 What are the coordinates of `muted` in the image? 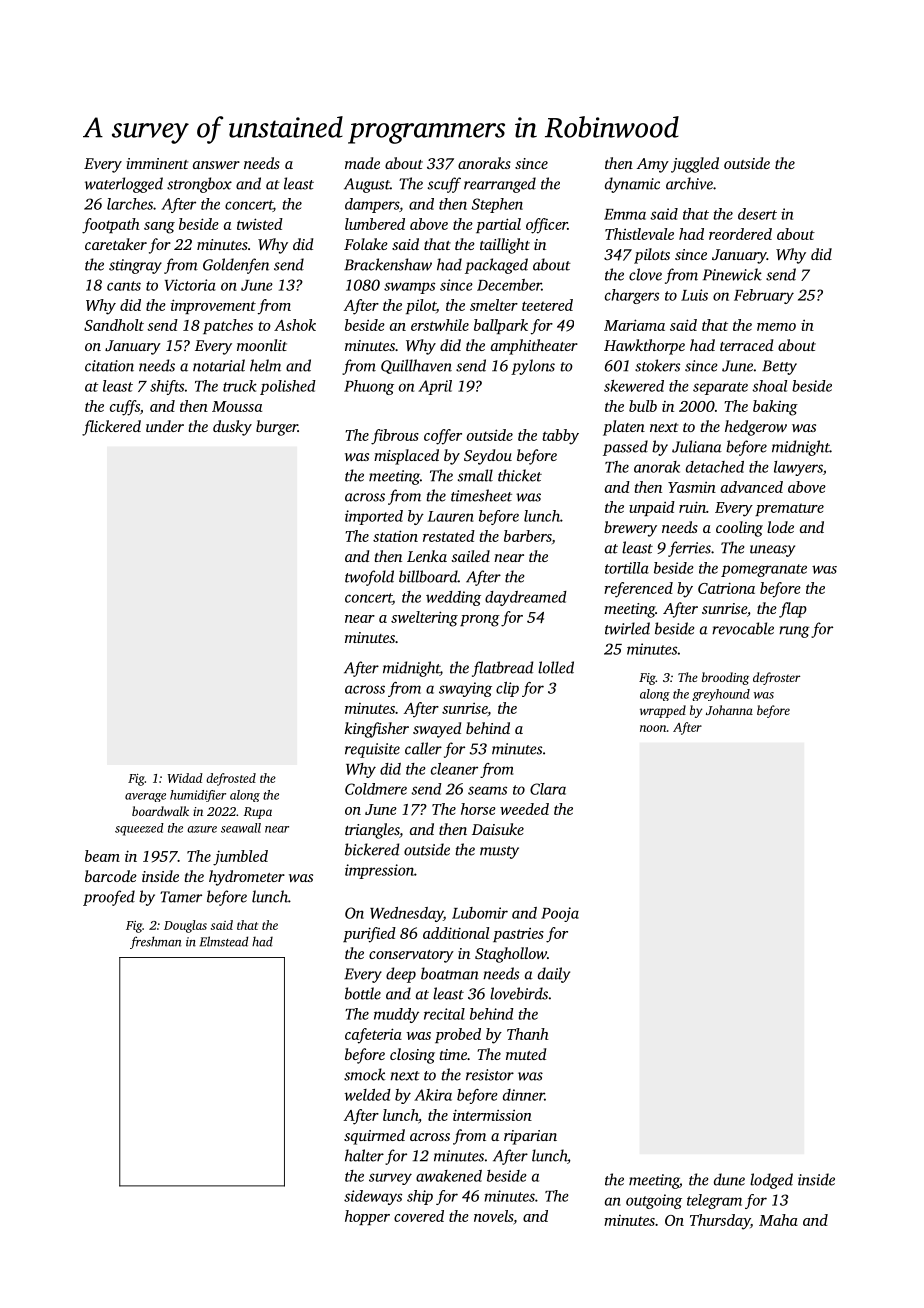 It's located at (526, 1054).
